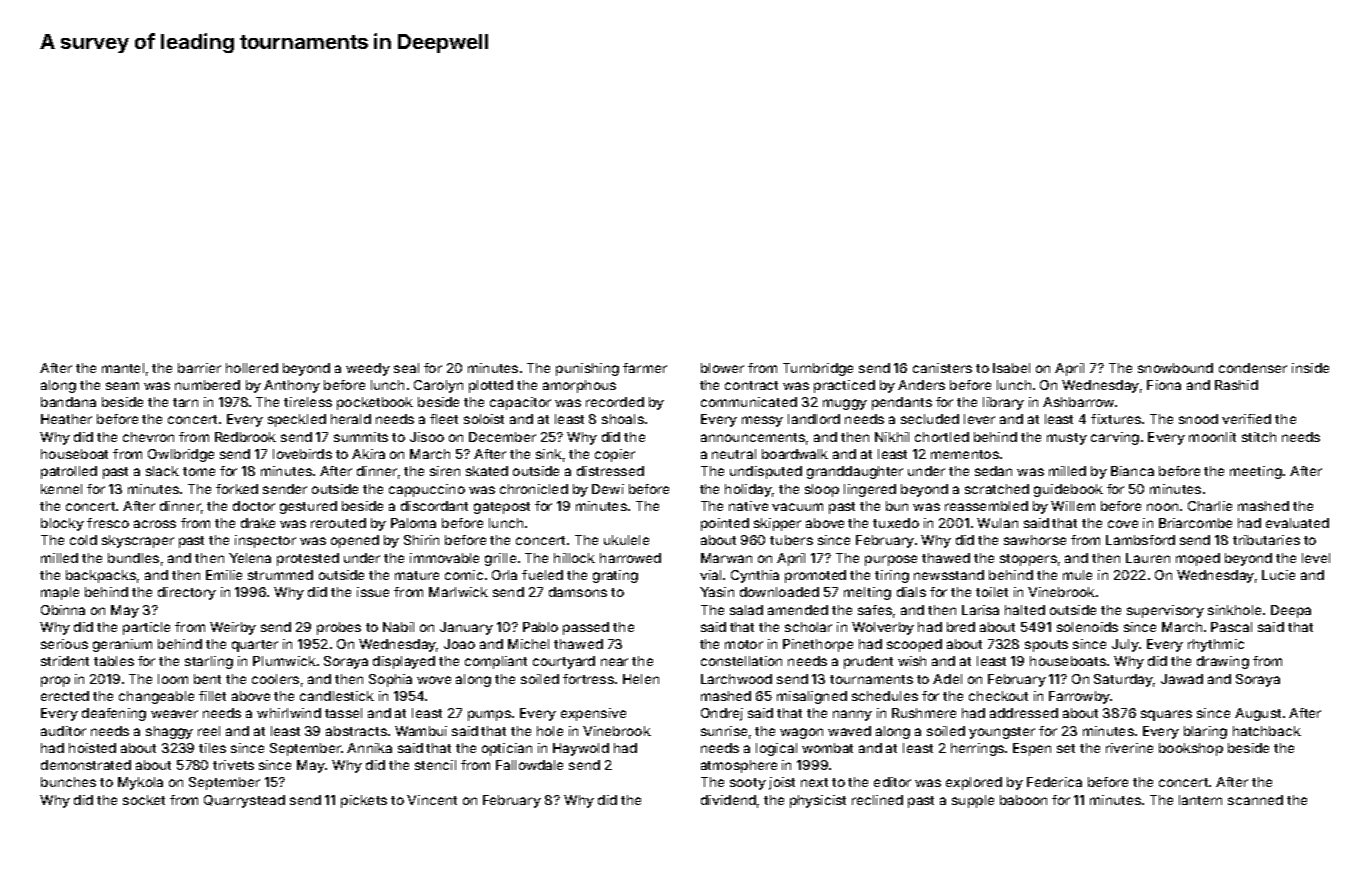 The height and width of the document is (887, 1372). Describe the element at coordinates (1297, 523) in the document. I see `evaluated` at that location.
